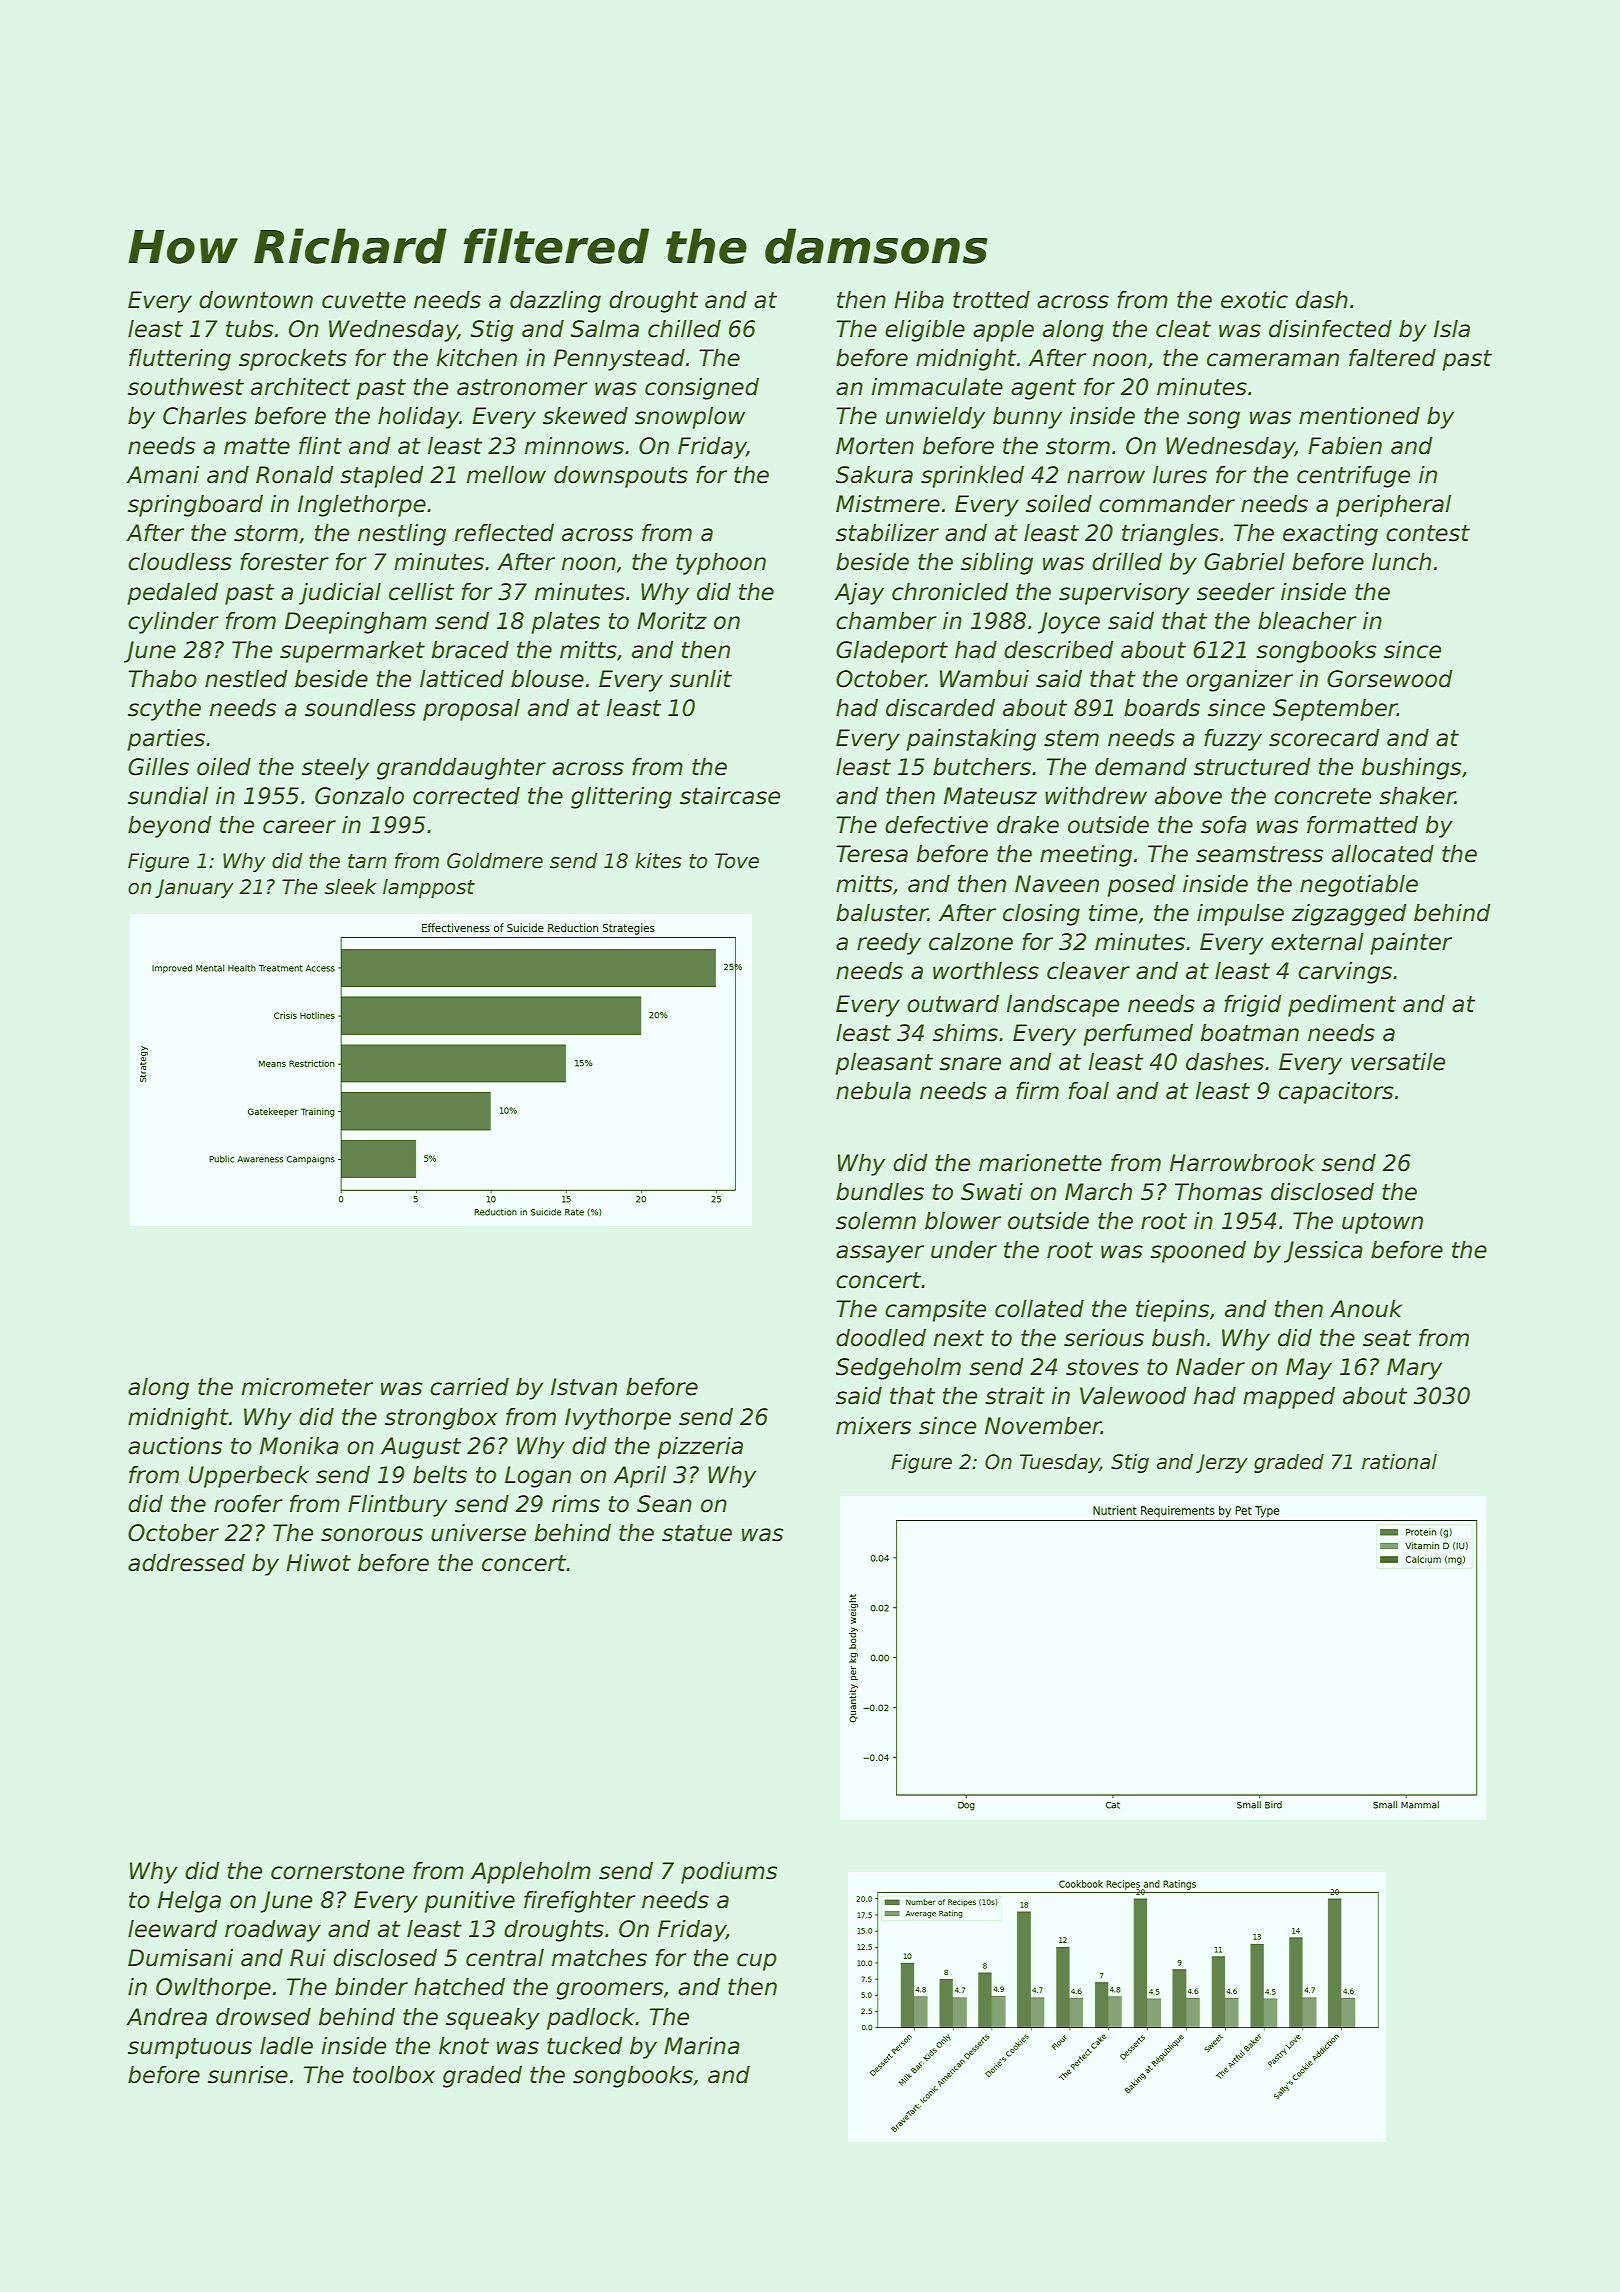 Image resolution: width=1620 pixels, height=2292 pixels. Describe the element at coordinates (697, 1533) in the screenshot. I see `statue` at that location.
